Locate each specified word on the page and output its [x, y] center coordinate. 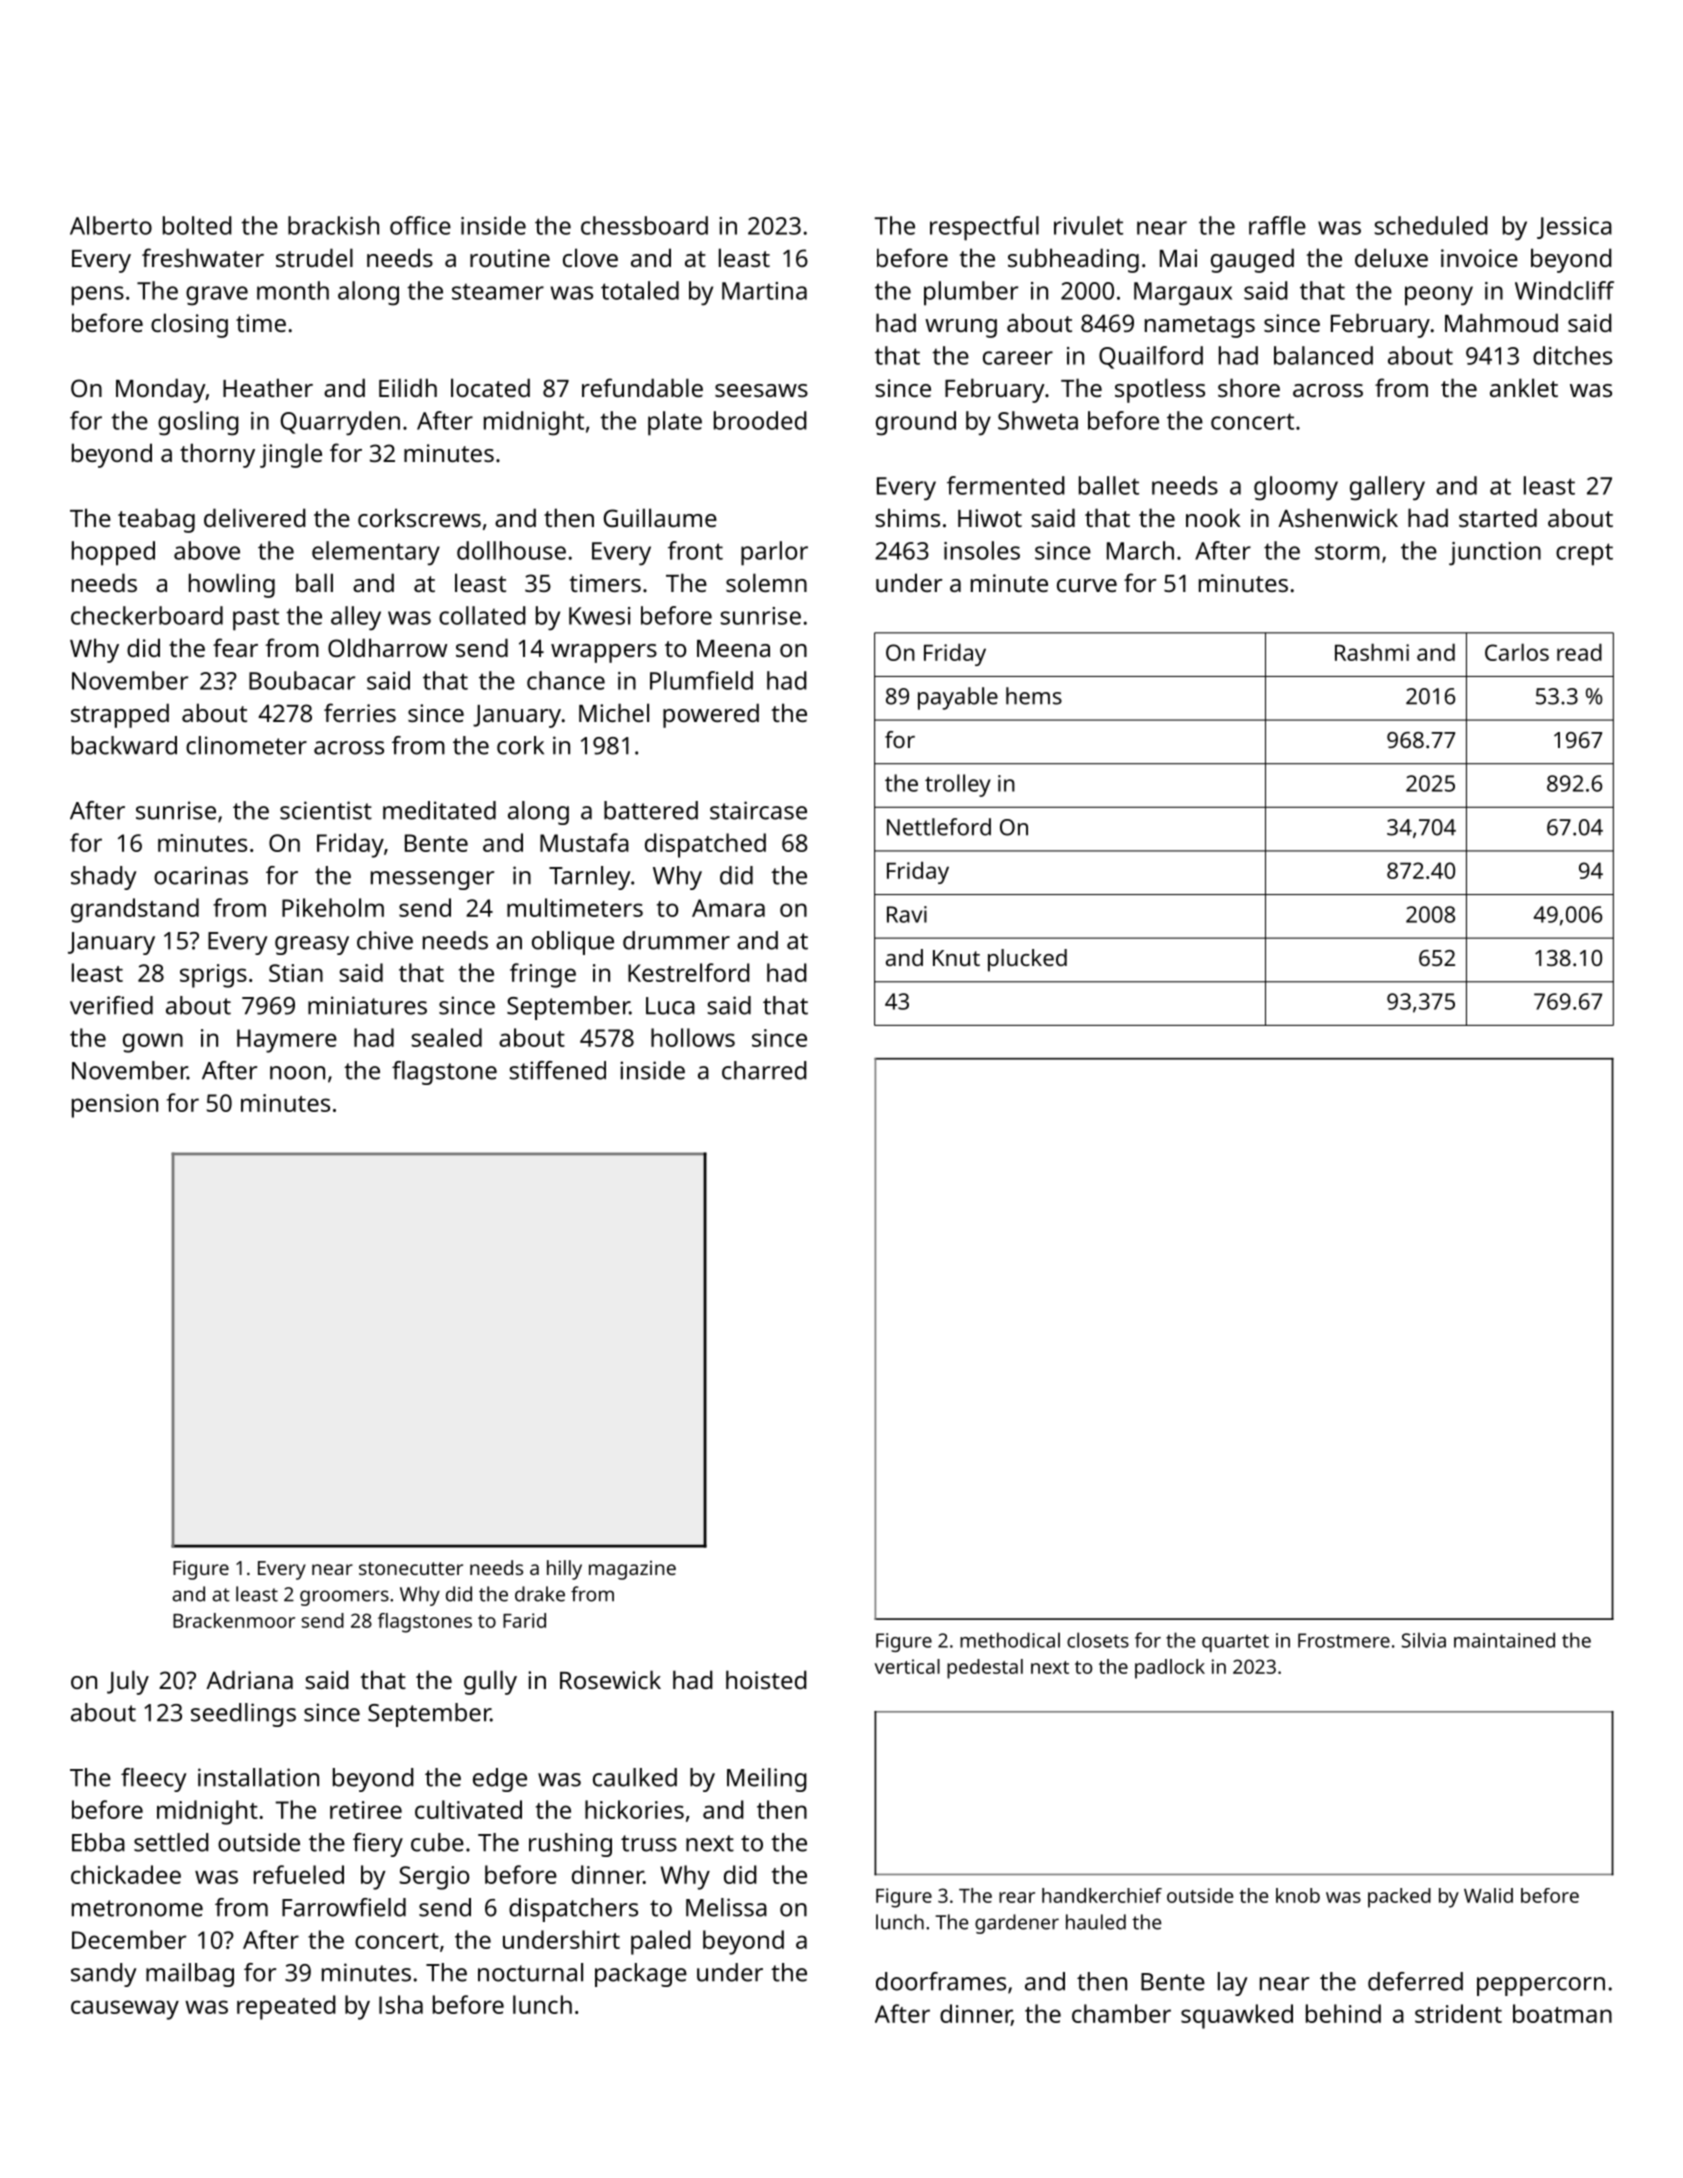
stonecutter [411, 1568]
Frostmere [1344, 1640]
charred [764, 1070]
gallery [1387, 488]
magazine [632, 1570]
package [641, 1975]
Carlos [1517, 652]
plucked [1027, 960]
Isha [401, 2004]
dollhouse [511, 550]
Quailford [1151, 357]
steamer [498, 291]
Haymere [287, 1041]
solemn [766, 582]
